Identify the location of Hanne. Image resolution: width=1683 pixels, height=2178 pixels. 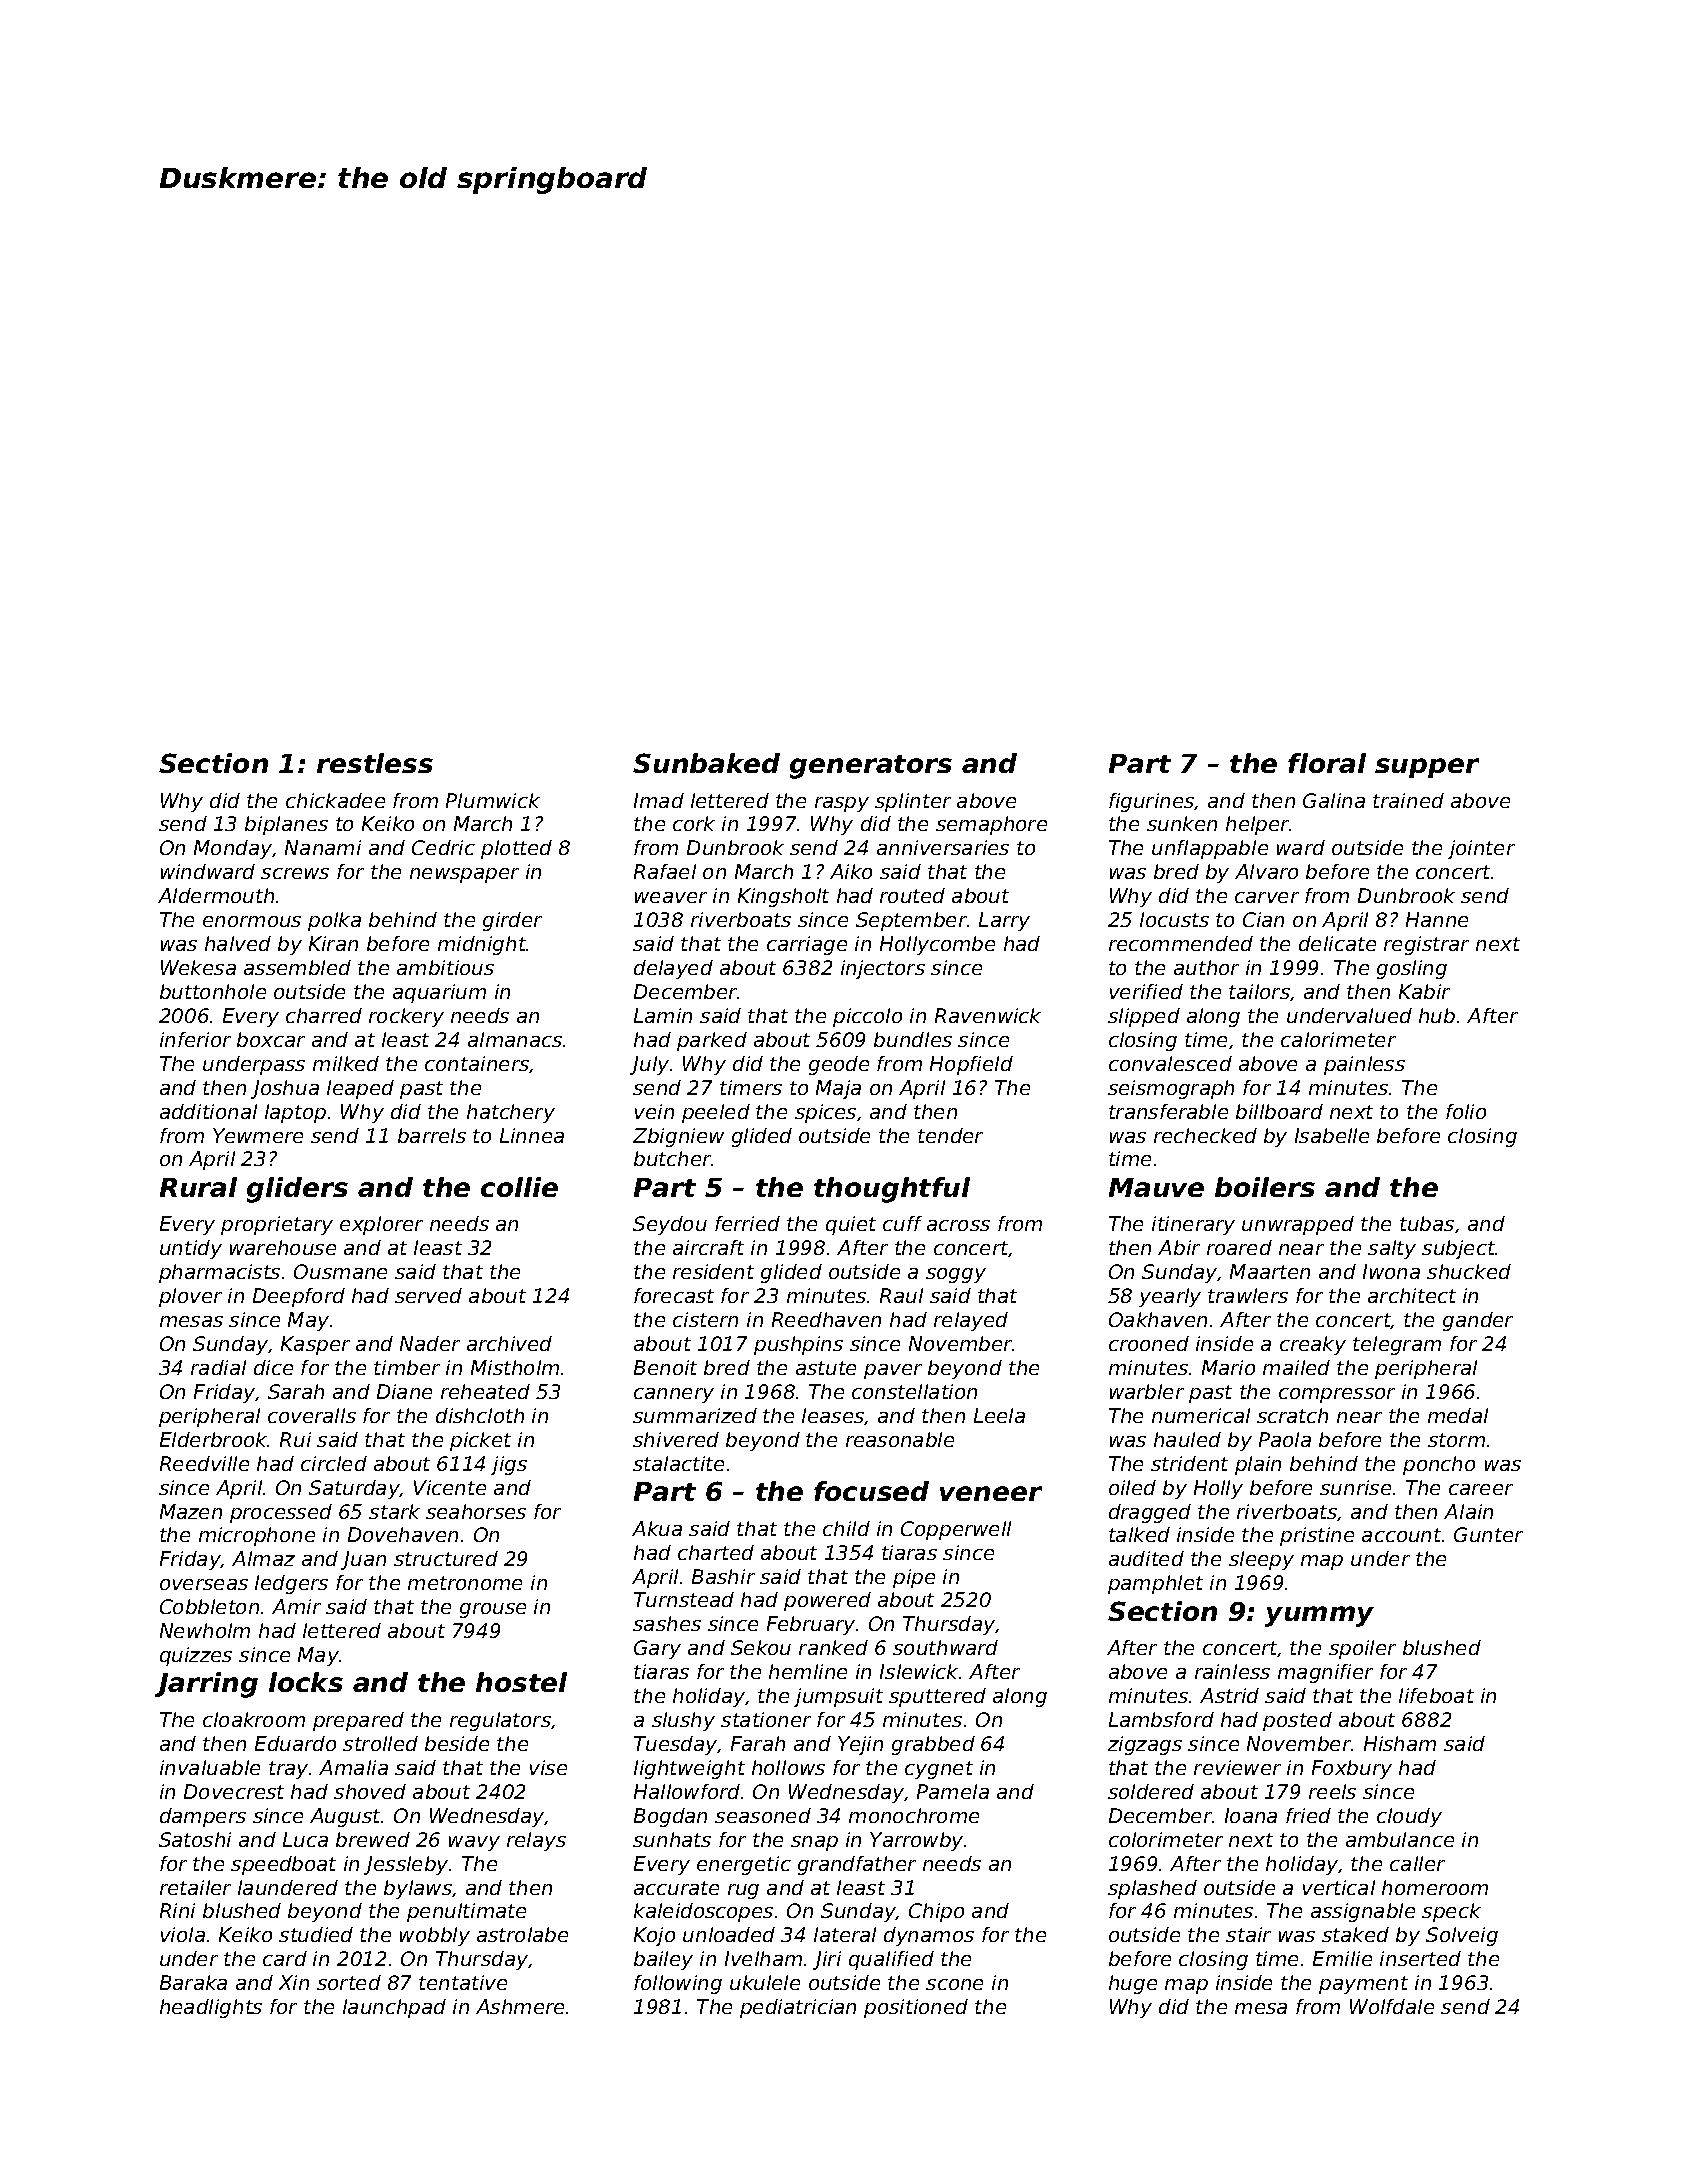
(1437, 919).
